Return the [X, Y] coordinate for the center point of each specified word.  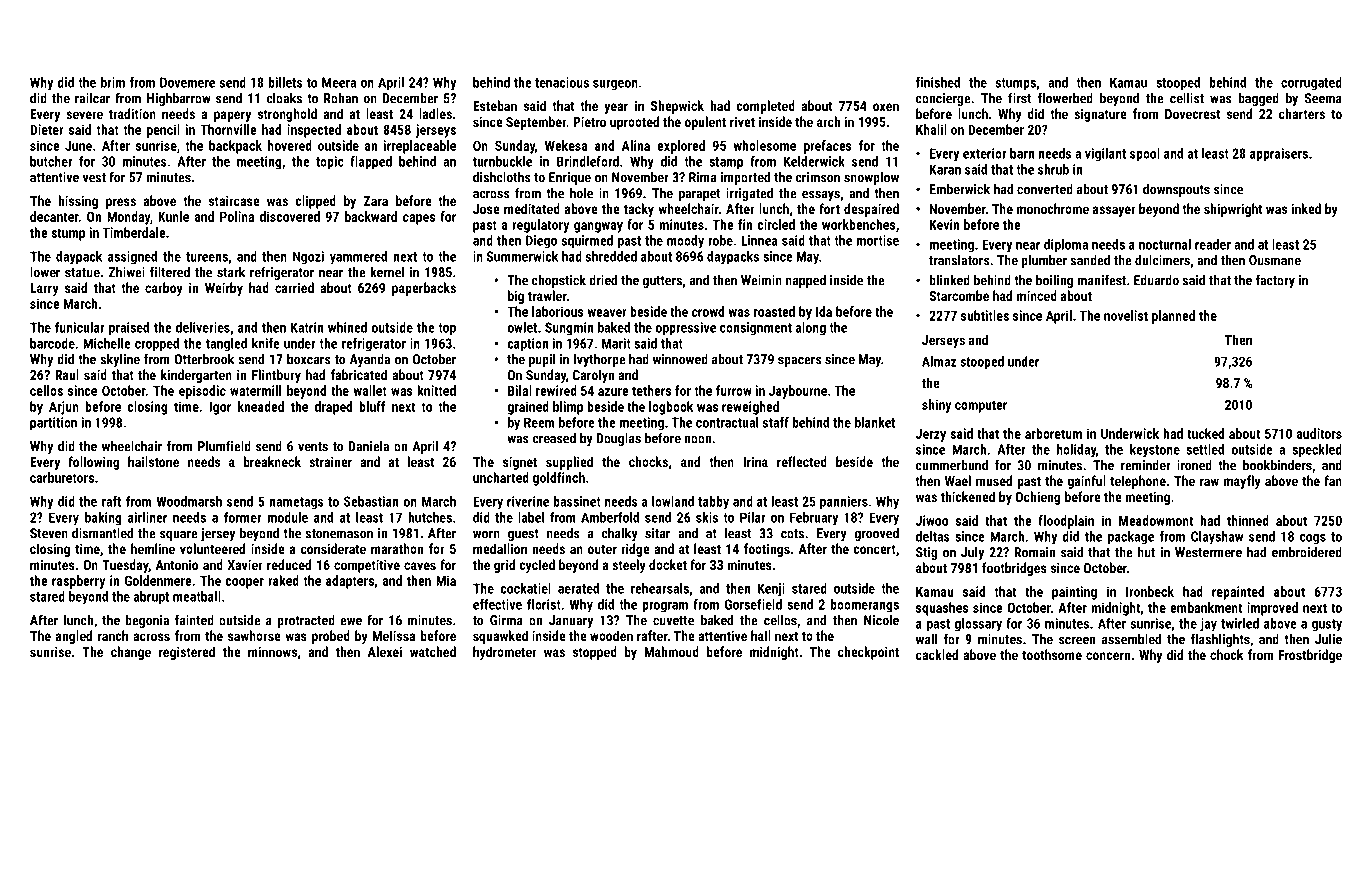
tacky [639, 210]
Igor [220, 408]
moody [685, 242]
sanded [1090, 260]
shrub [1053, 169]
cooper [244, 583]
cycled [537, 566]
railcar [92, 98]
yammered [358, 258]
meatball [197, 596]
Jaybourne [798, 392]
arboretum [1053, 433]
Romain [1034, 552]
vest [94, 178]
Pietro [589, 121]
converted [1045, 189]
